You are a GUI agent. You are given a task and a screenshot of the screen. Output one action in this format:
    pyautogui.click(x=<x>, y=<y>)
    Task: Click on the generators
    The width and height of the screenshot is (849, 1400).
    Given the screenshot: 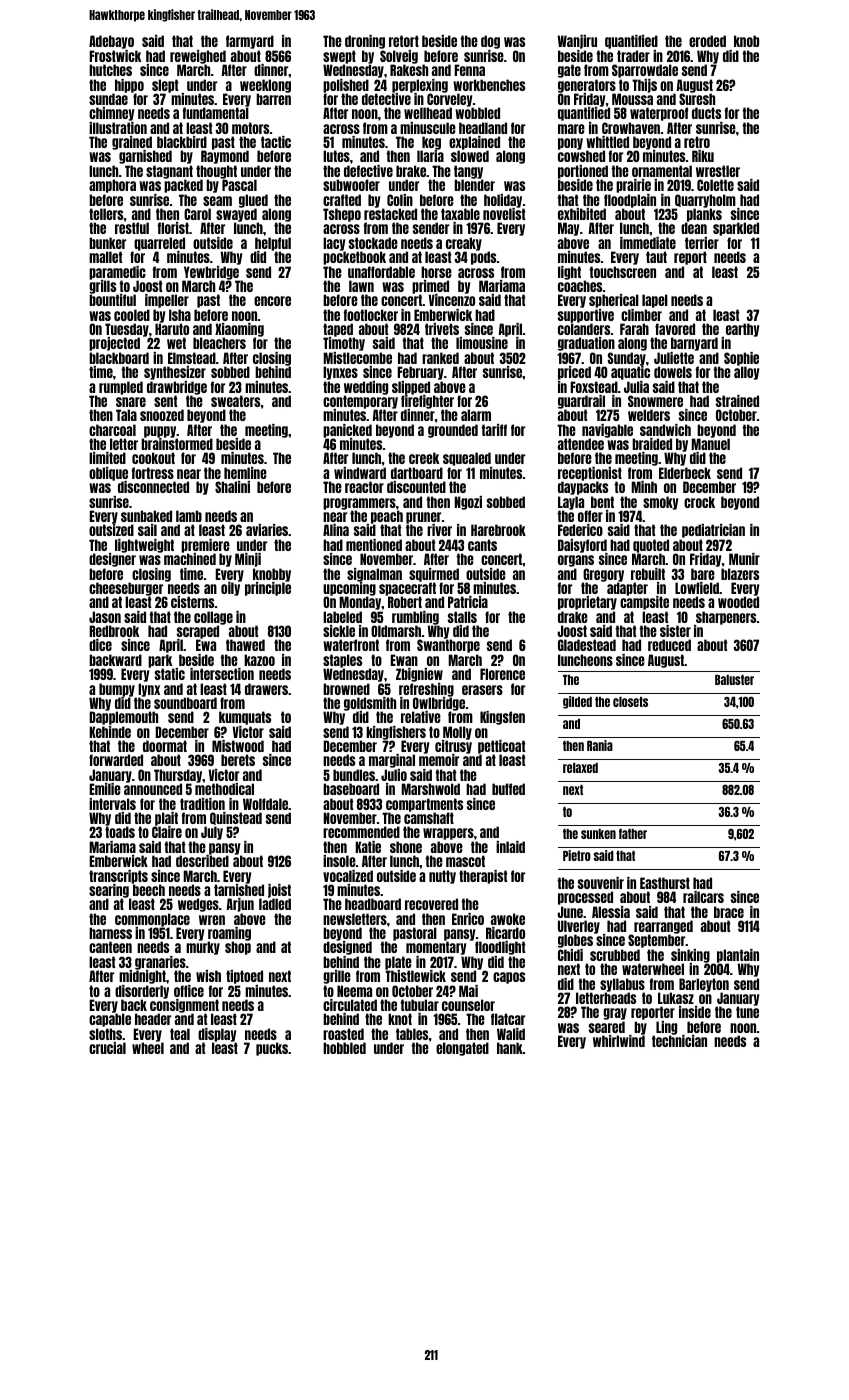 What is the action you would take?
    pyautogui.click(x=587, y=86)
